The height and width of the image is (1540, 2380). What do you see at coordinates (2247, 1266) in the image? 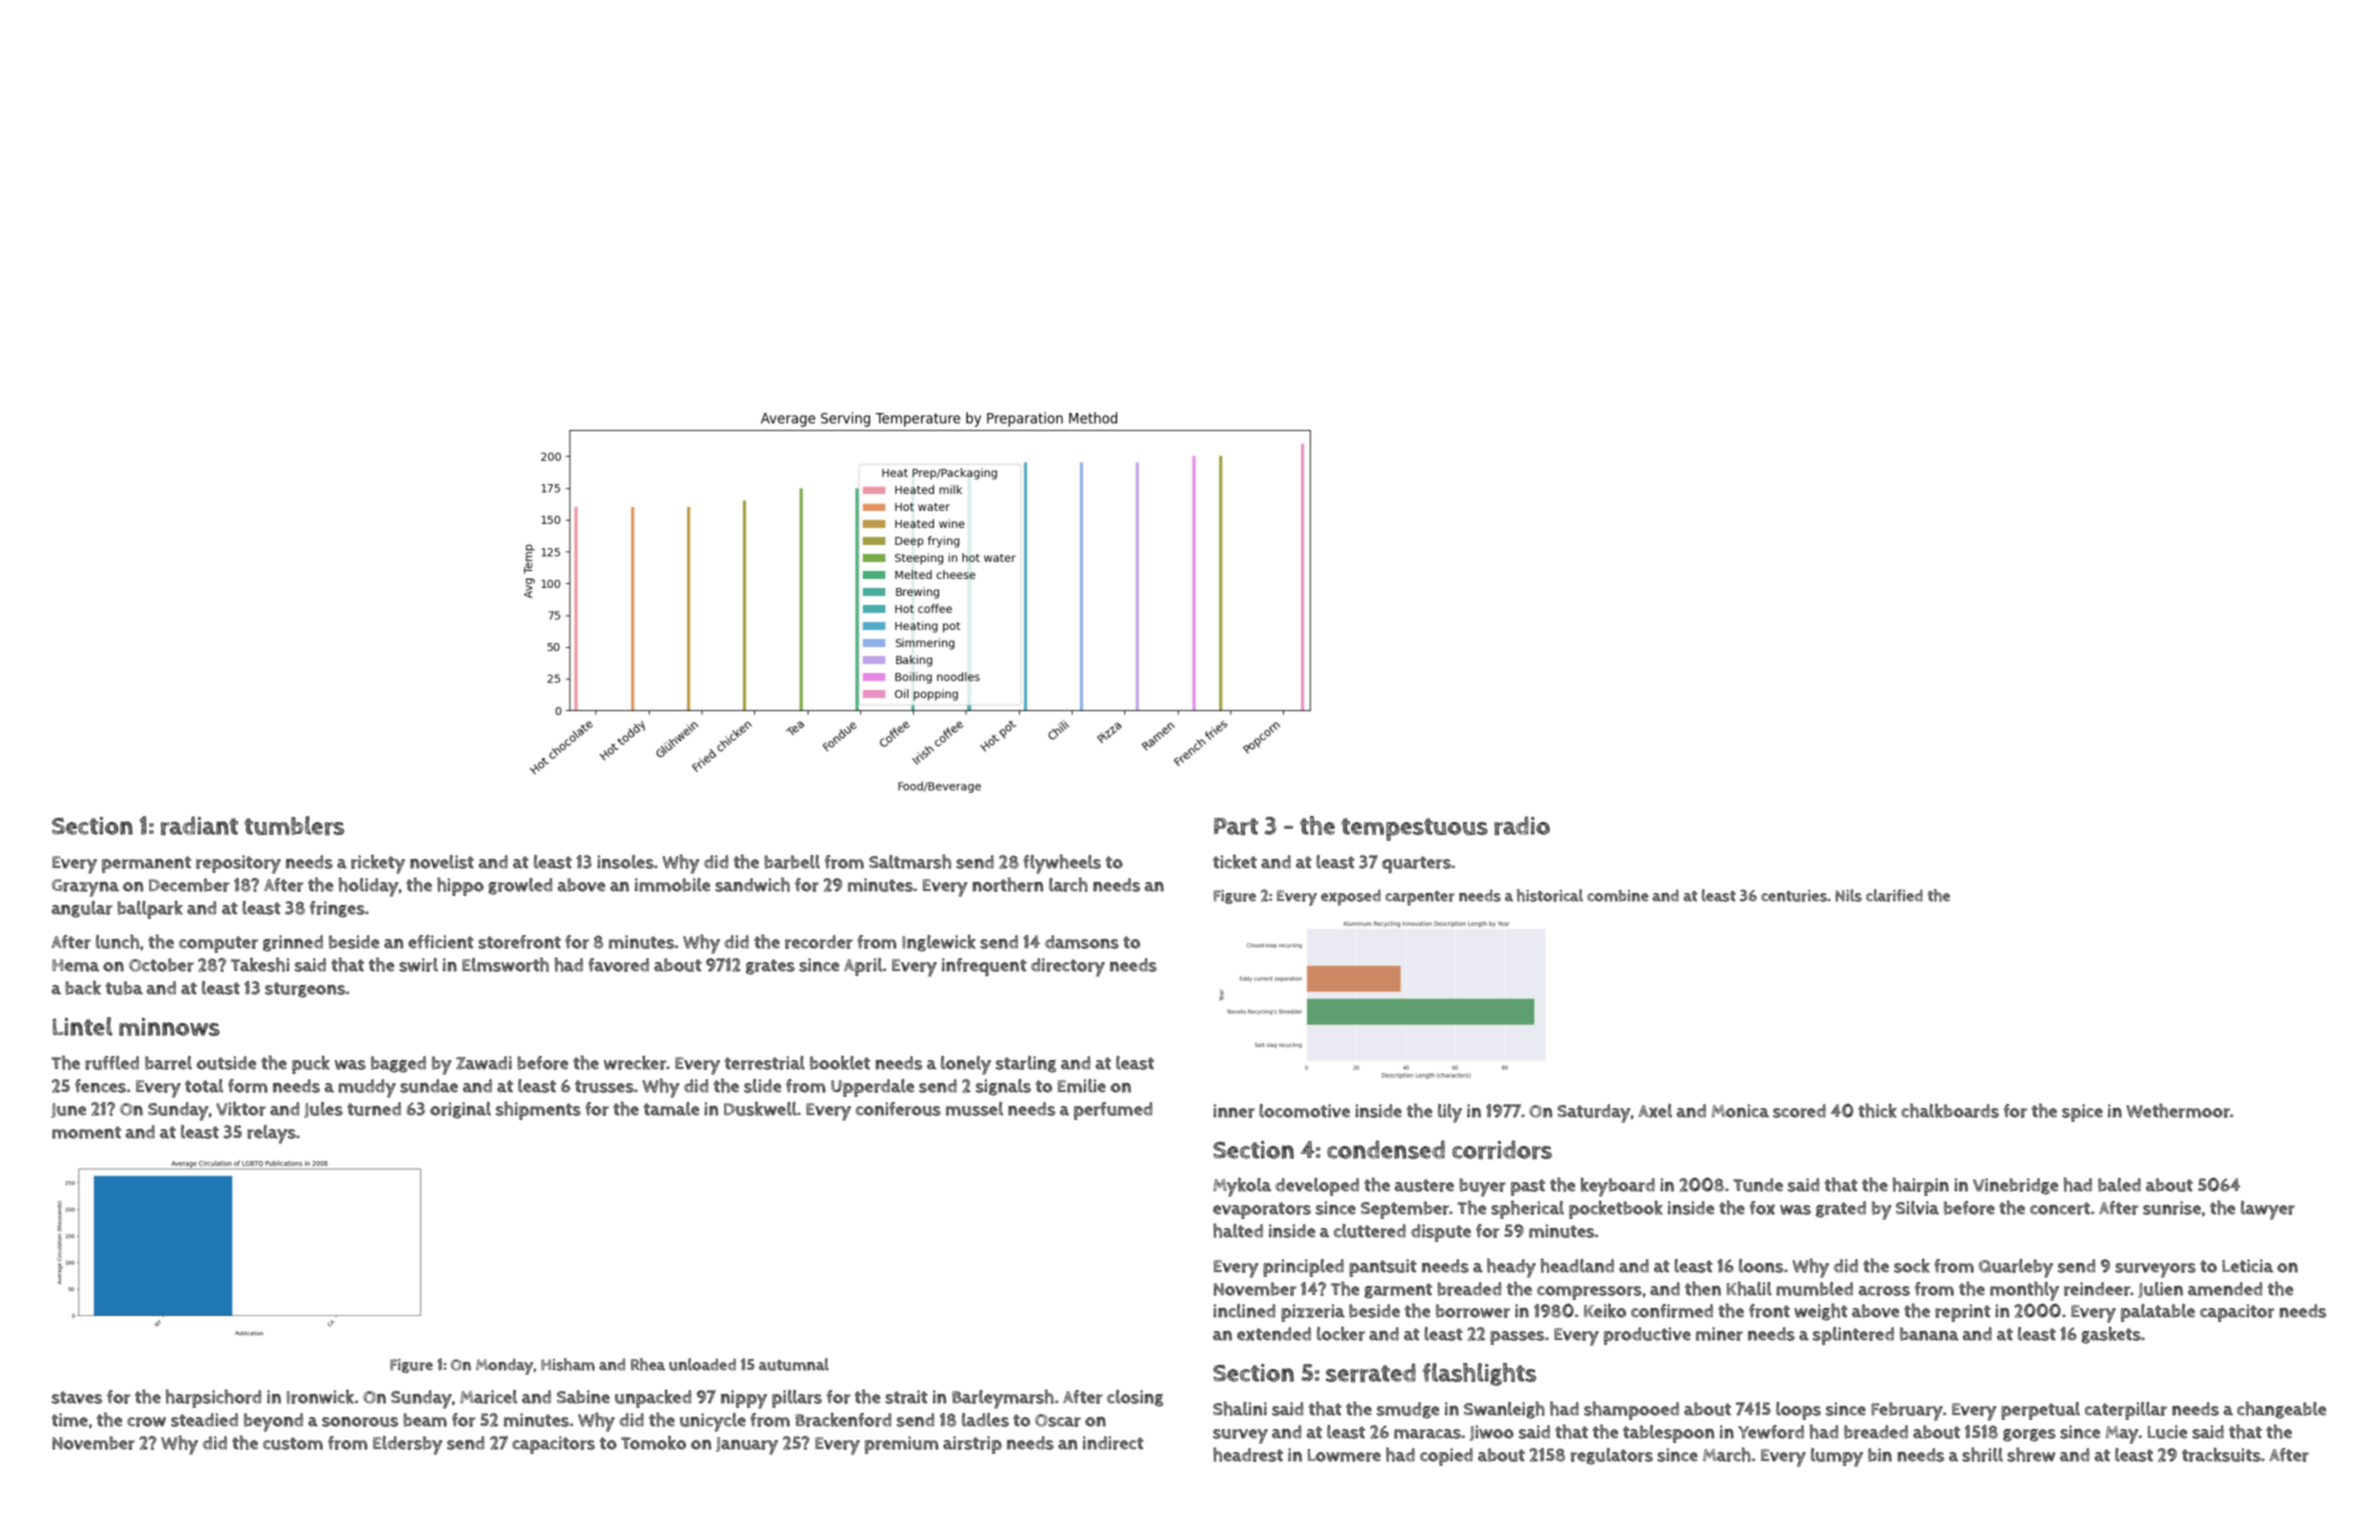
I see `Leticia` at bounding box center [2247, 1266].
